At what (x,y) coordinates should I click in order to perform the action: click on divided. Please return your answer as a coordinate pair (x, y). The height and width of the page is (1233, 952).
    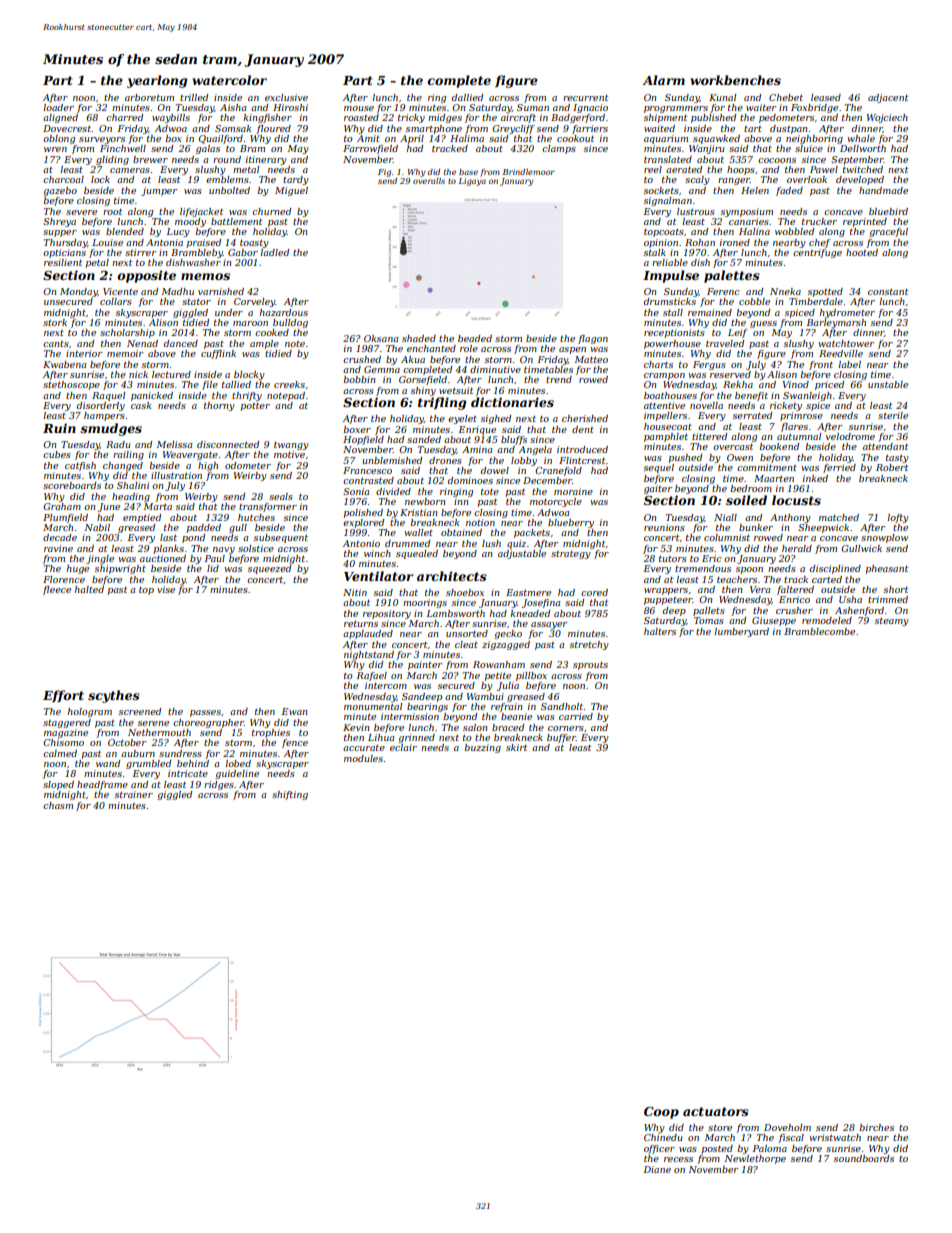
    Looking at the image, I should click on (393, 491).
